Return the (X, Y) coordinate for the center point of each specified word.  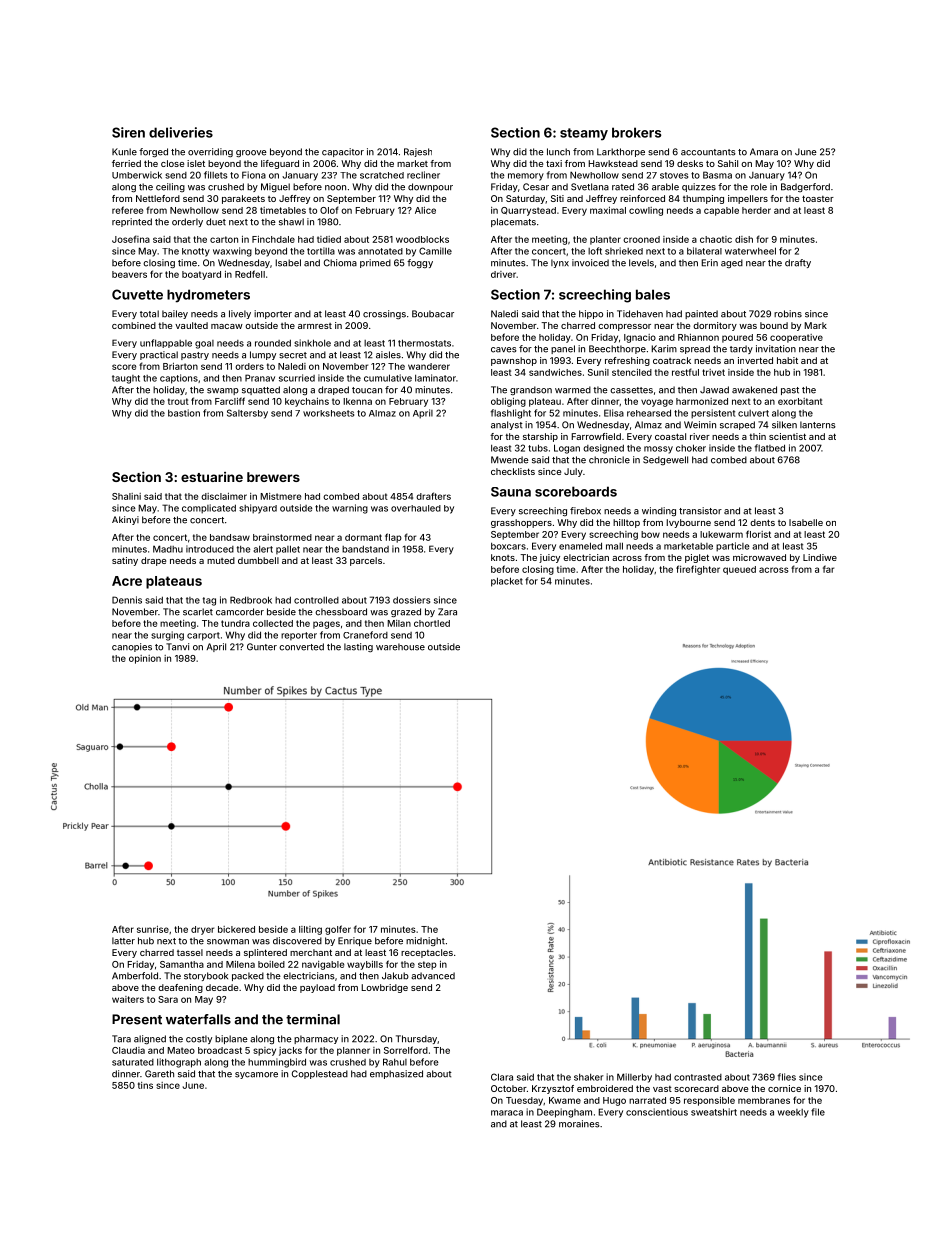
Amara (764, 152)
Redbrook (251, 600)
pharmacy (316, 1039)
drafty (798, 263)
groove (251, 153)
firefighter (698, 570)
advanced (433, 976)
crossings (384, 314)
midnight (425, 941)
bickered (236, 929)
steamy (584, 134)
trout (178, 401)
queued (739, 570)
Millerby (634, 1078)
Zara (447, 612)
